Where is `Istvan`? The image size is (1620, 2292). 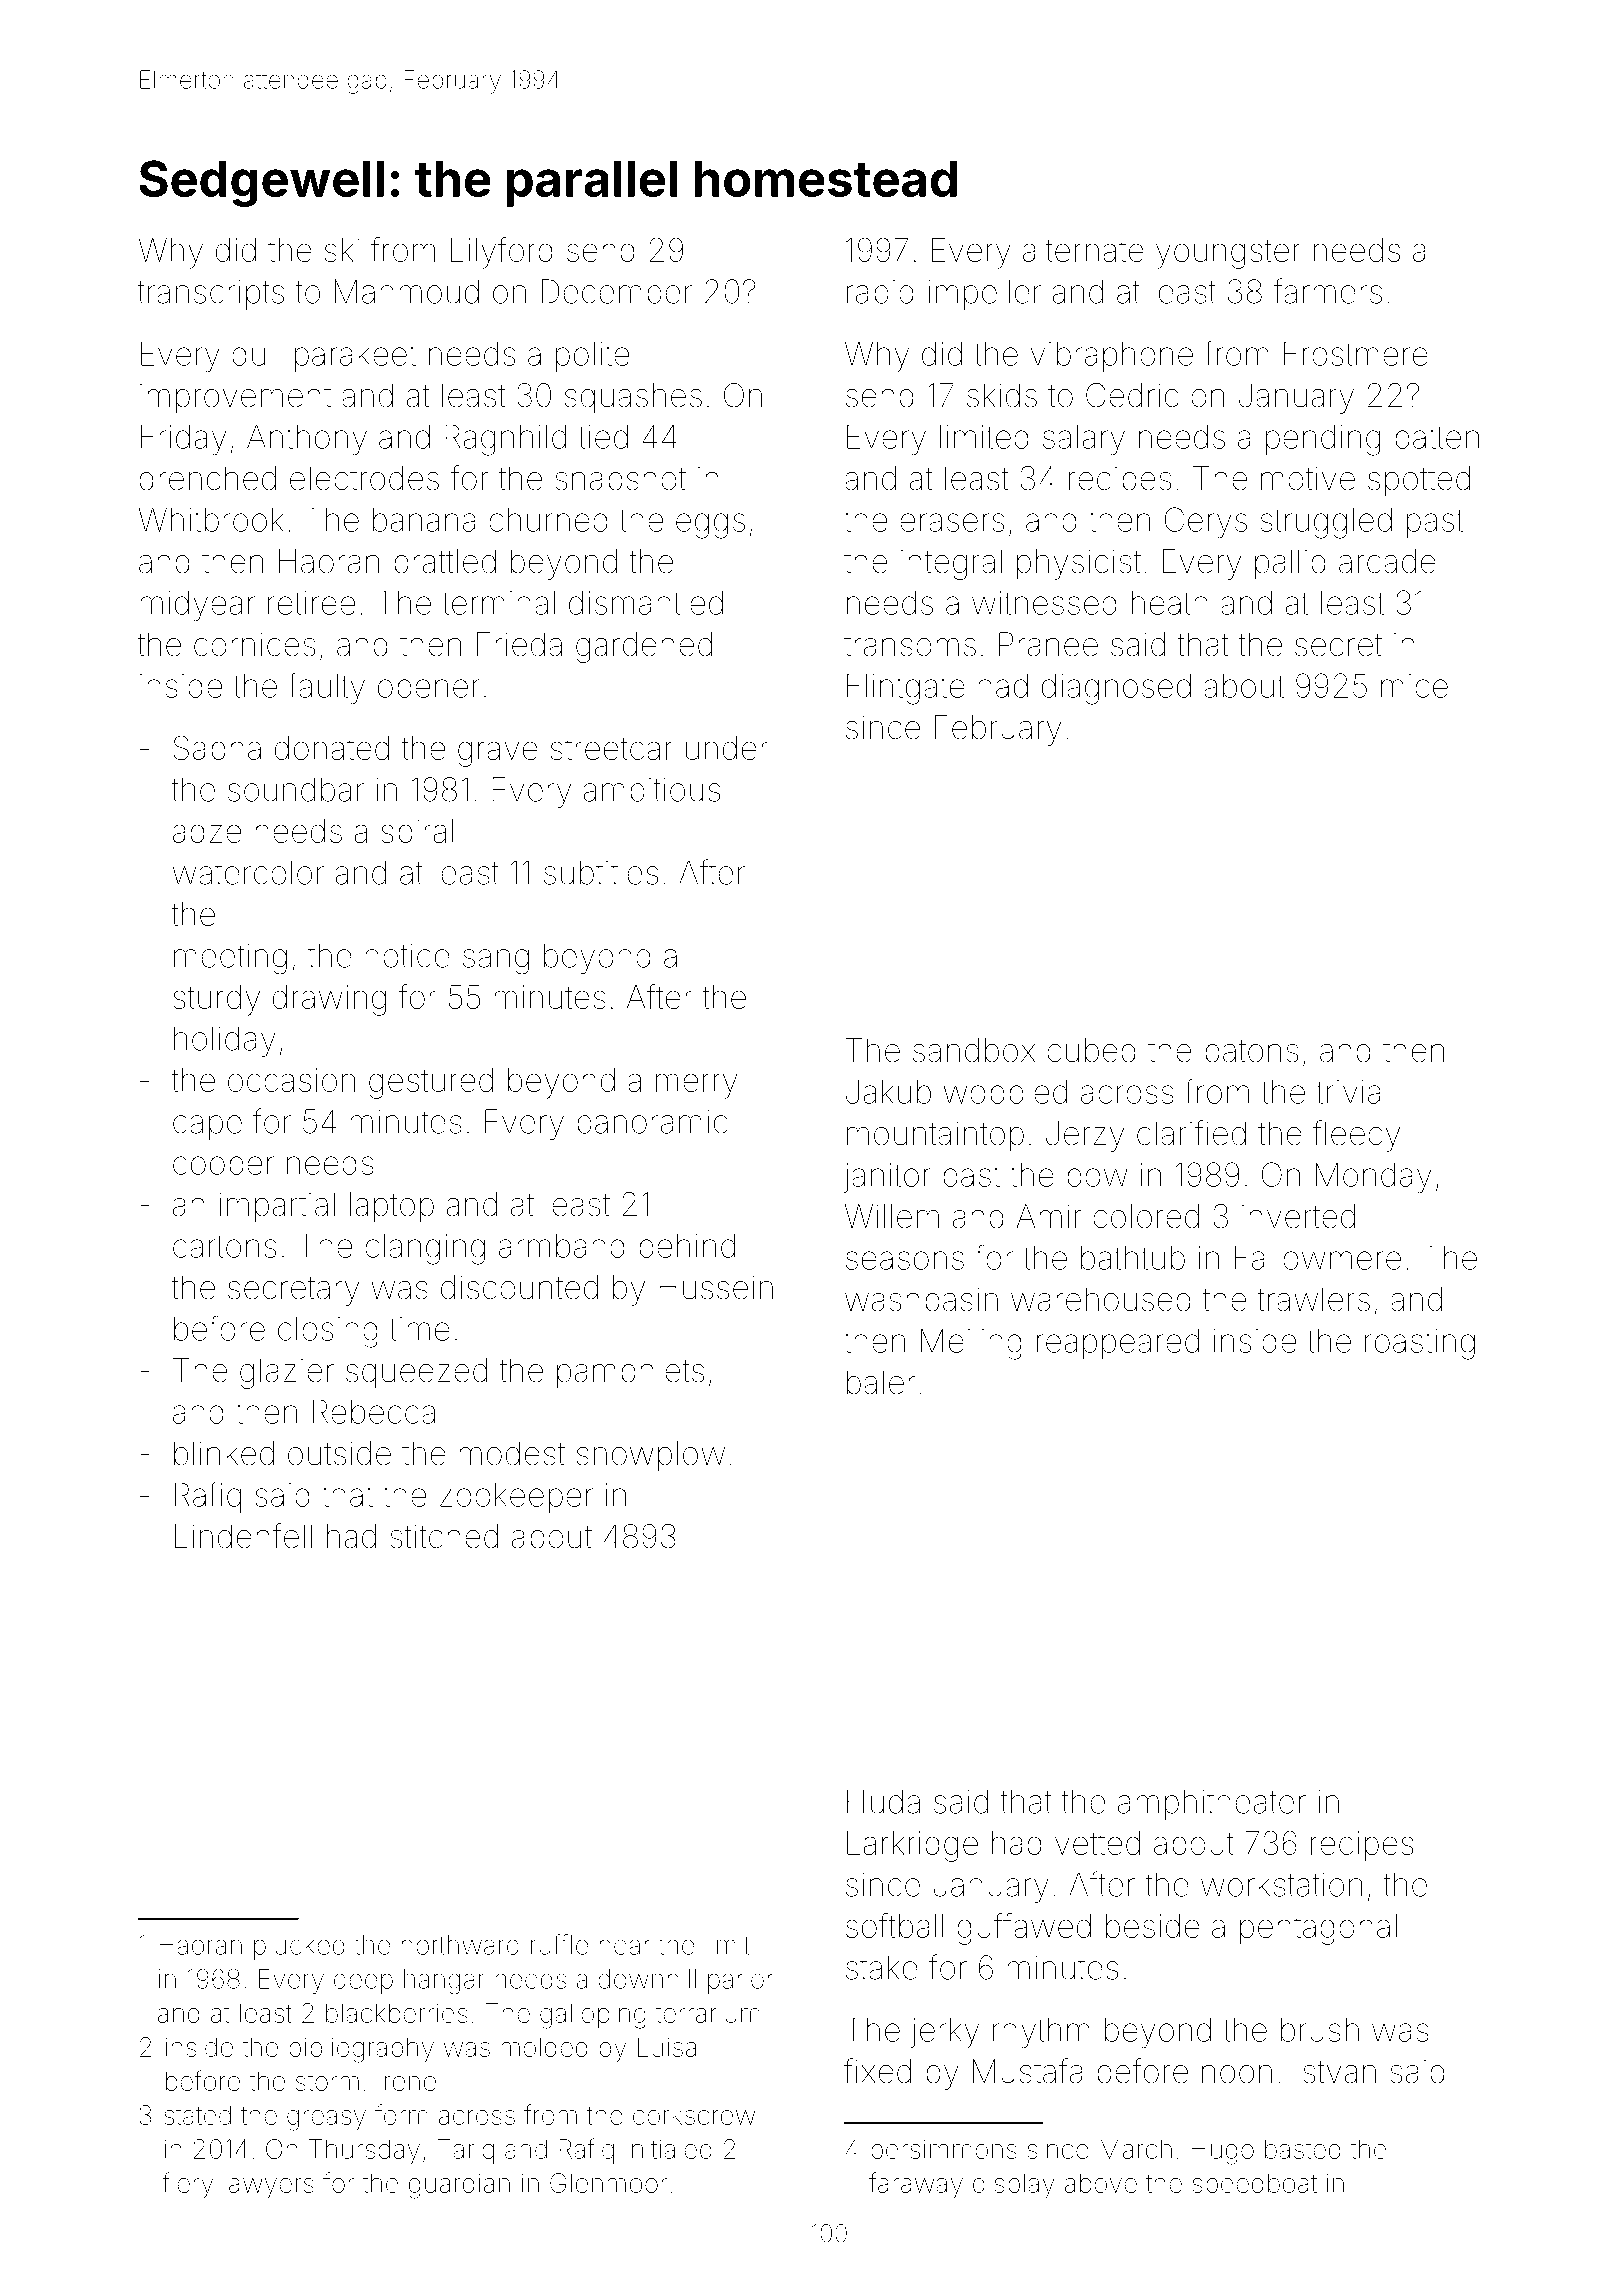
Istvan is located at coordinates (1336, 2071).
